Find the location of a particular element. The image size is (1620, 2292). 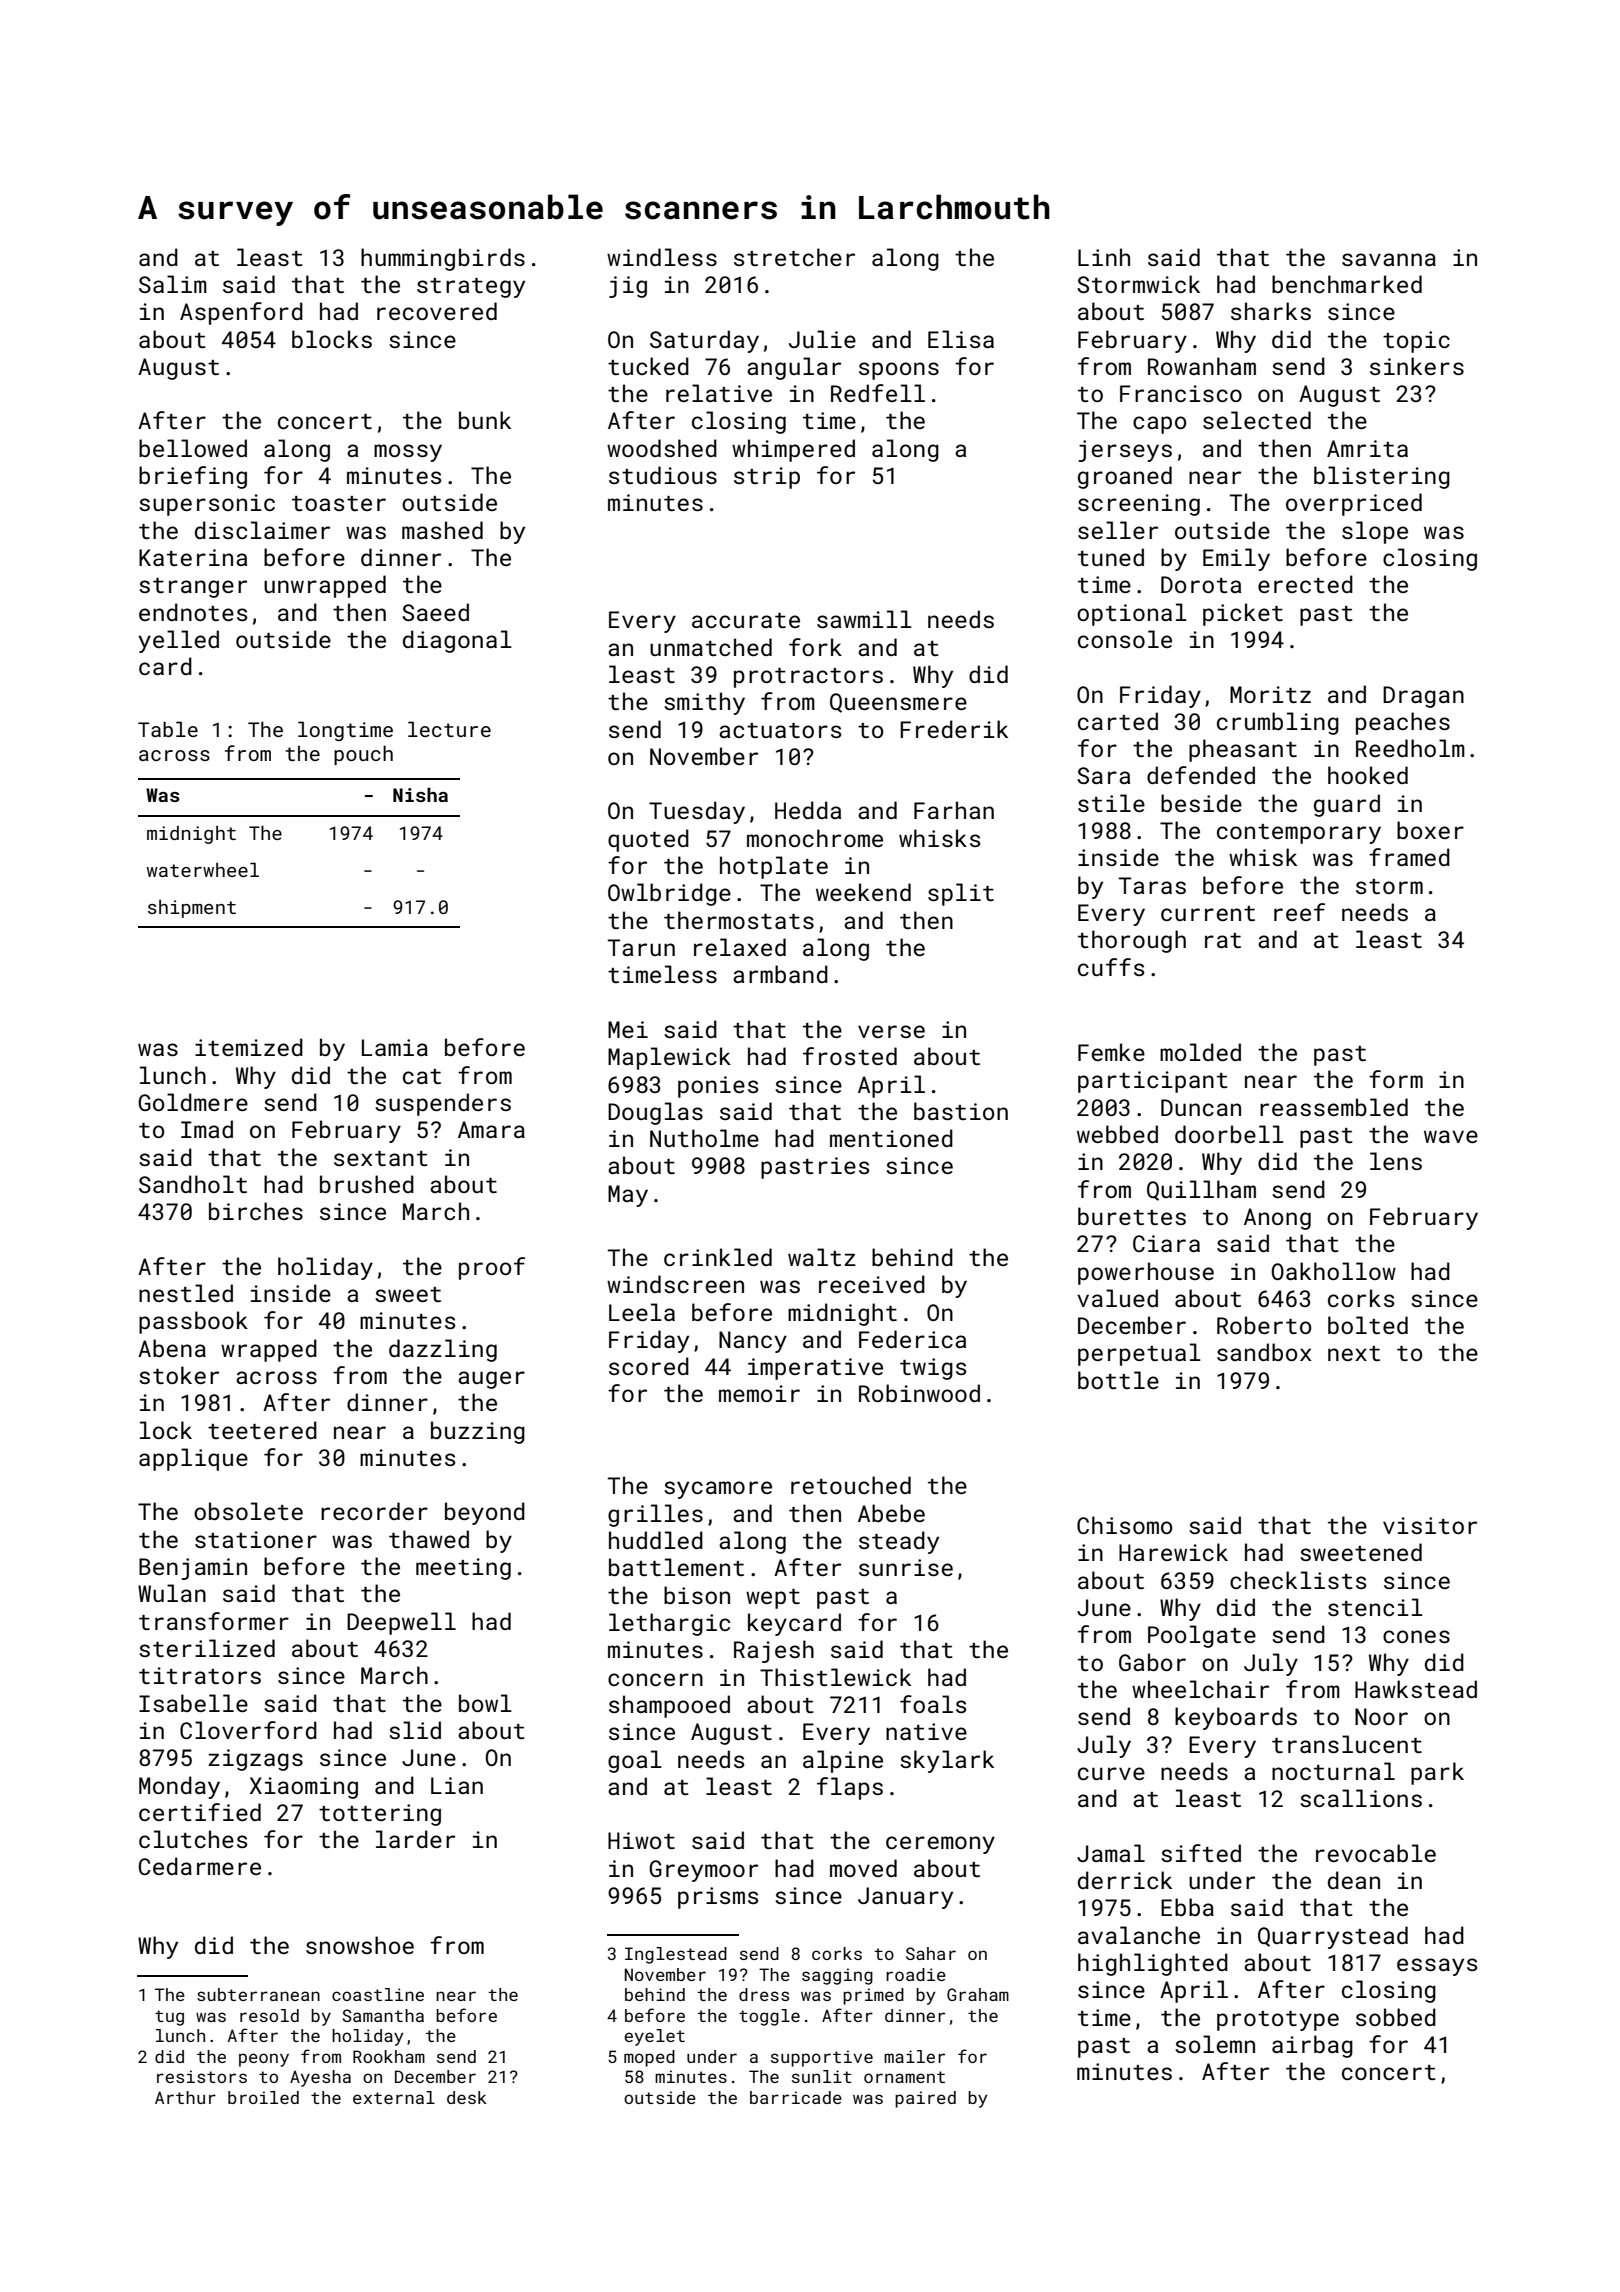

mailer is located at coordinates (914, 2056).
